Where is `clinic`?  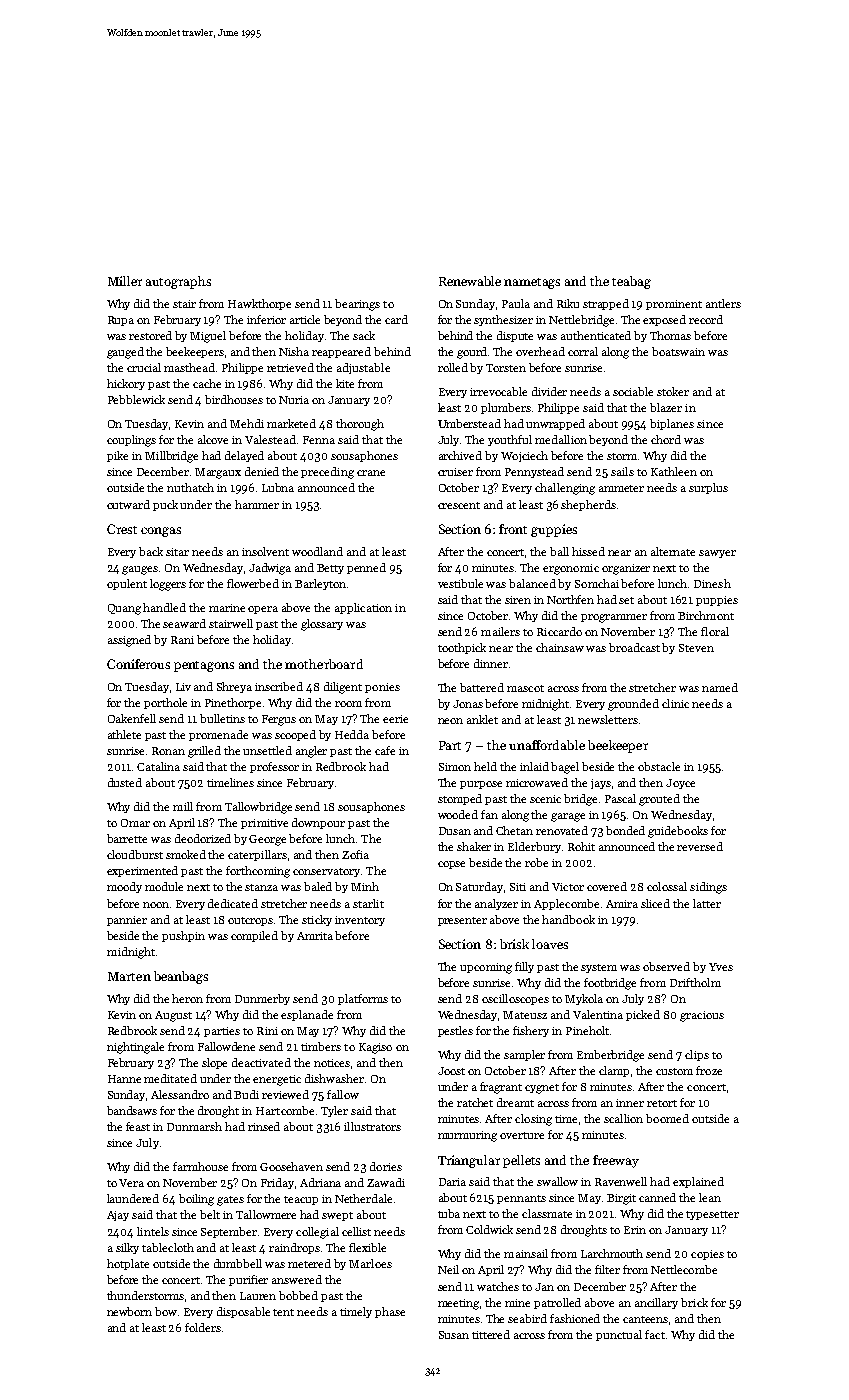
clinic is located at coordinates (675, 703).
